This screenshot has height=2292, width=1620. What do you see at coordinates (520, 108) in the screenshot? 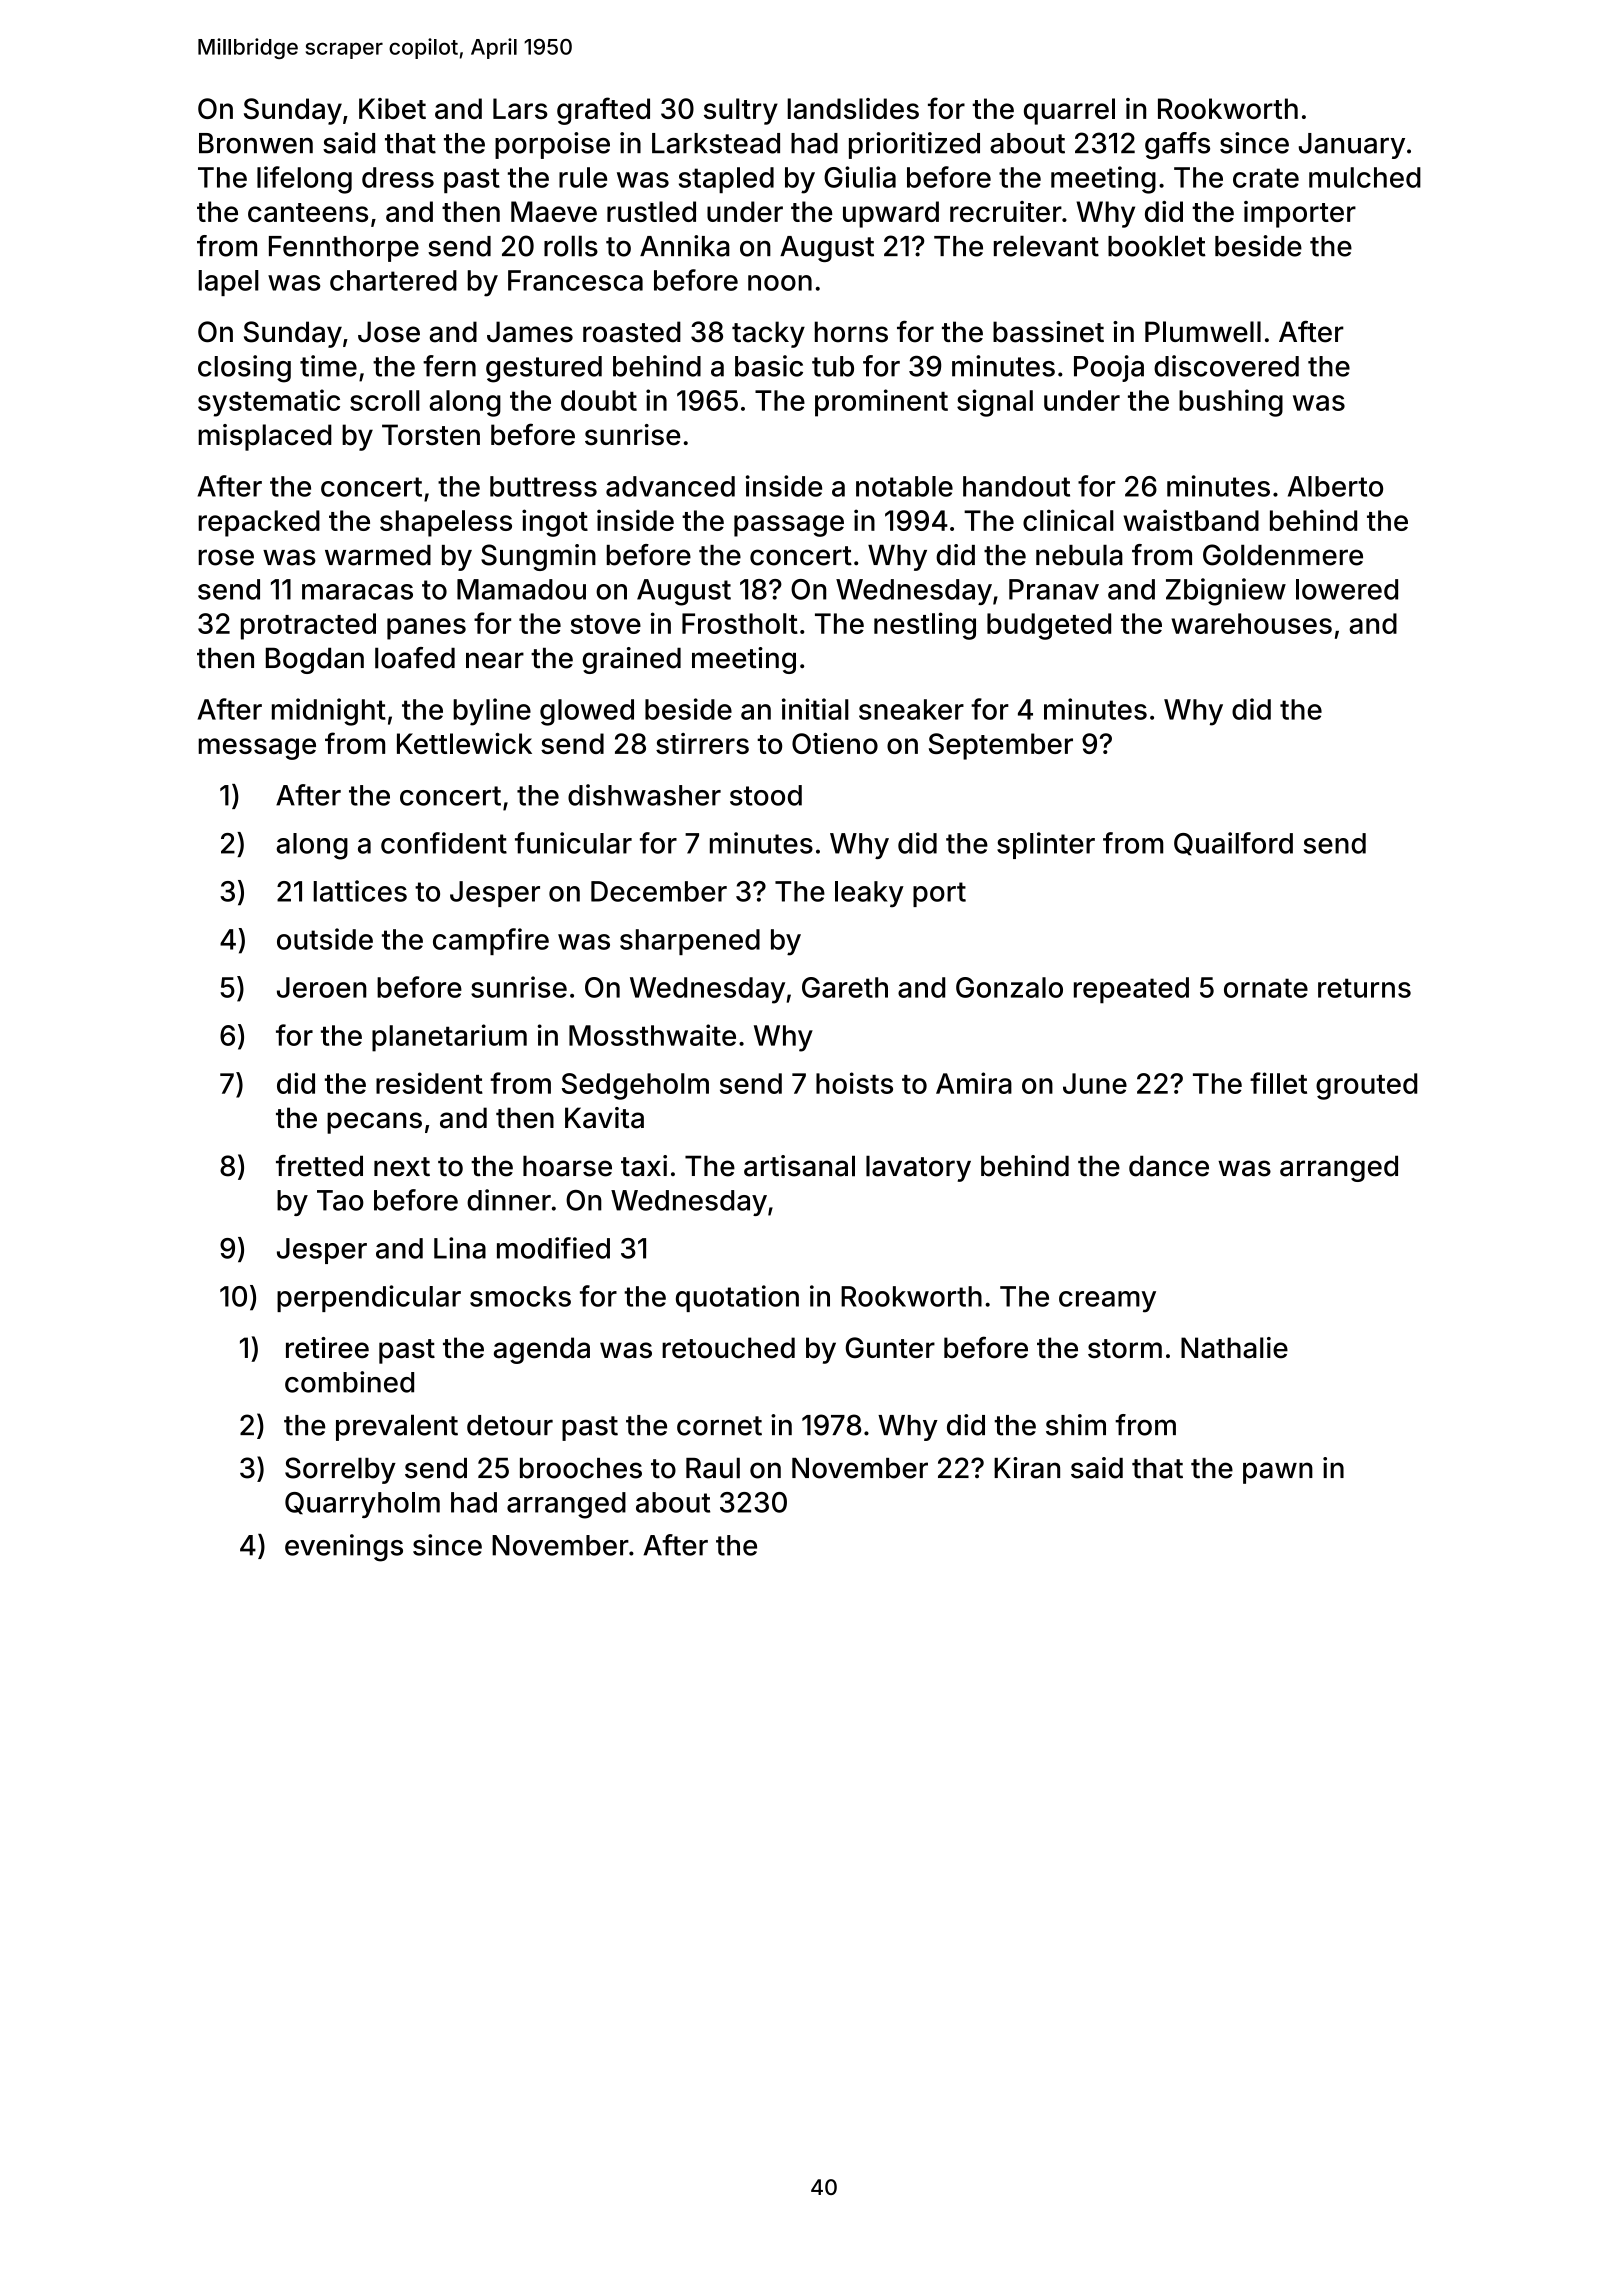
I see `Lars` at bounding box center [520, 108].
